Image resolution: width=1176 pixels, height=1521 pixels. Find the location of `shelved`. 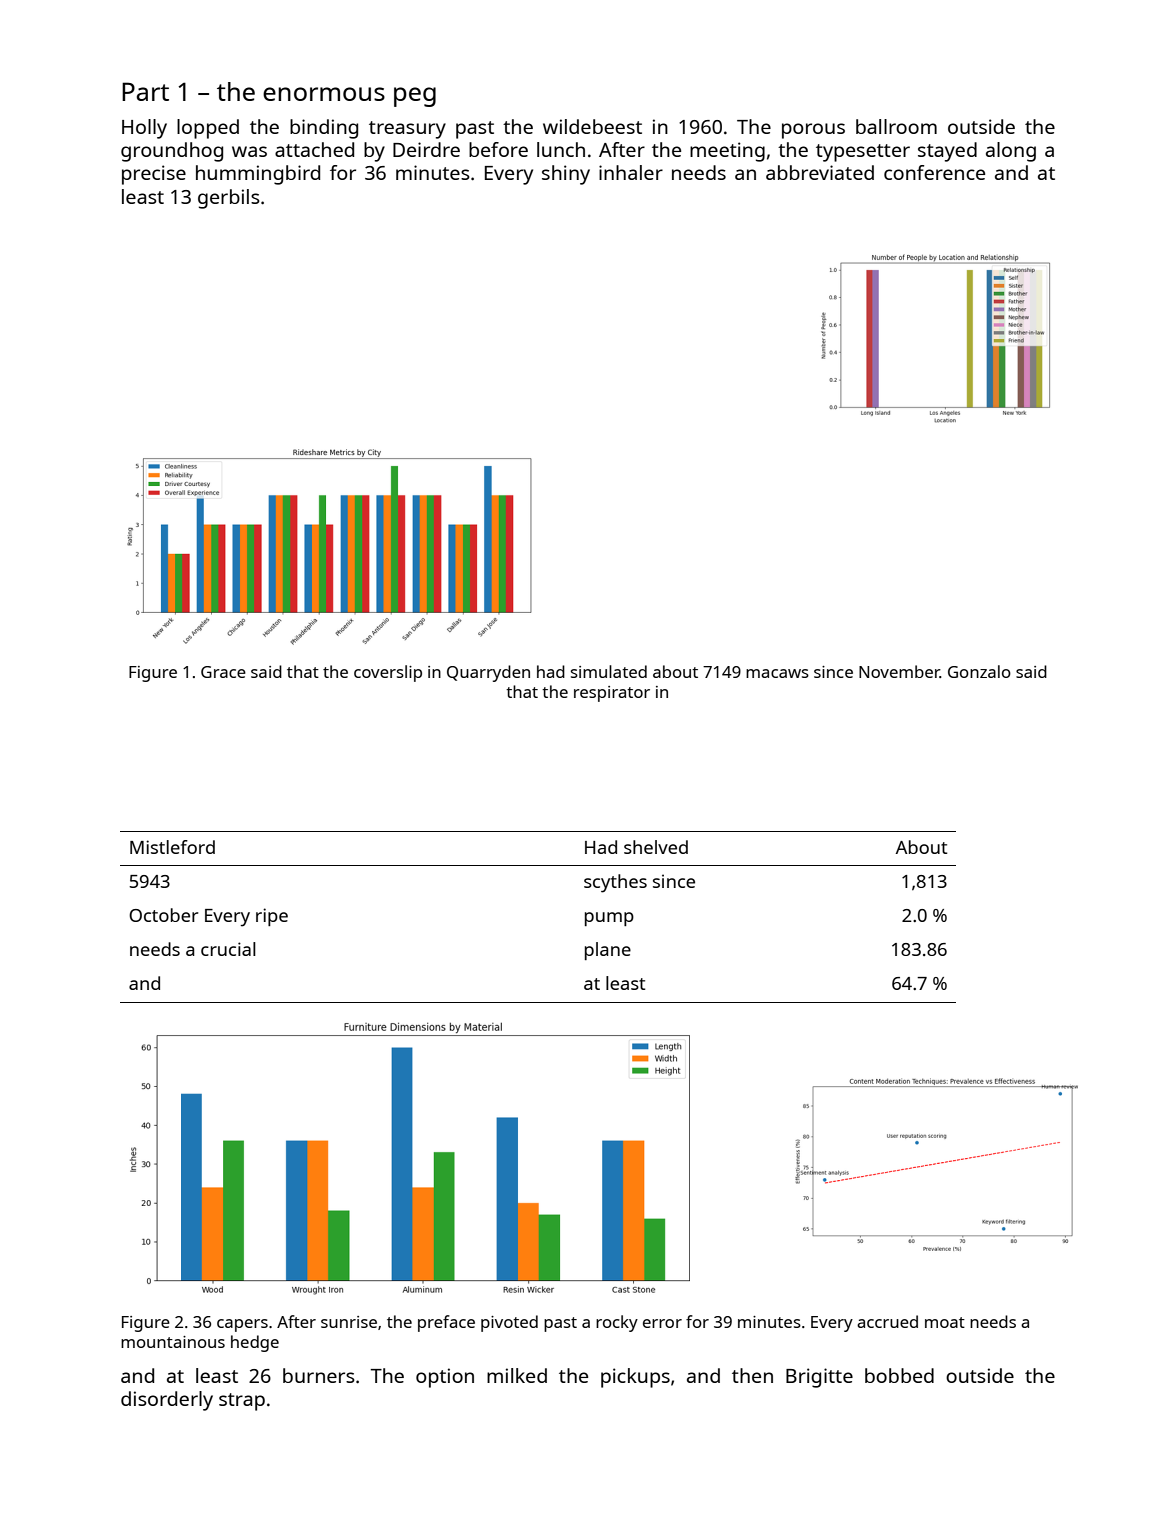

shelved is located at coordinates (656, 847).
